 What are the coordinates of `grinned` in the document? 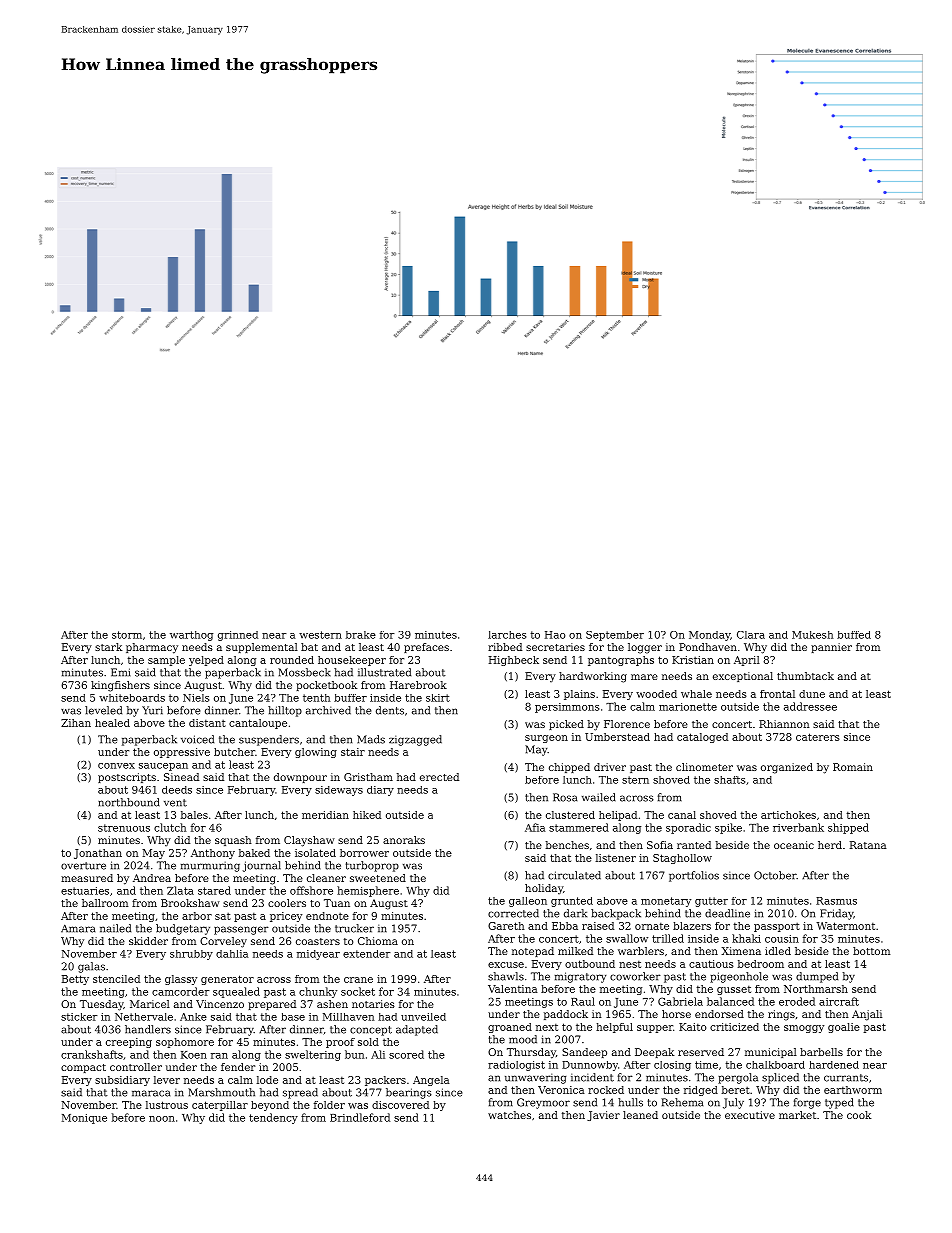 It's located at (238, 636).
